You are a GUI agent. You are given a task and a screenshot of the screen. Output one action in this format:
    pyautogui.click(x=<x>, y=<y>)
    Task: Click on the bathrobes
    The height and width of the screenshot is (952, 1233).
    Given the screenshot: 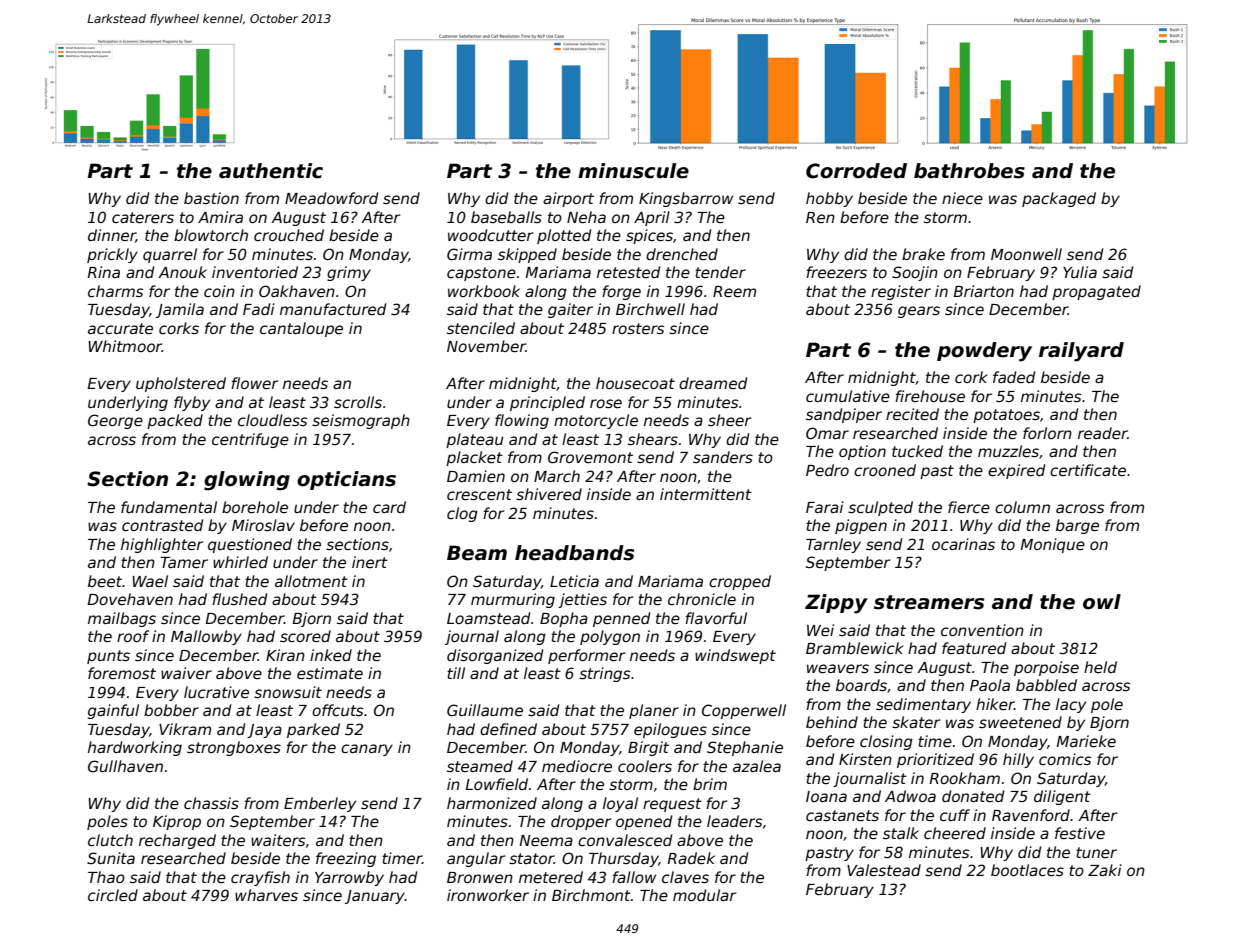 What is the action you would take?
    pyautogui.click(x=969, y=171)
